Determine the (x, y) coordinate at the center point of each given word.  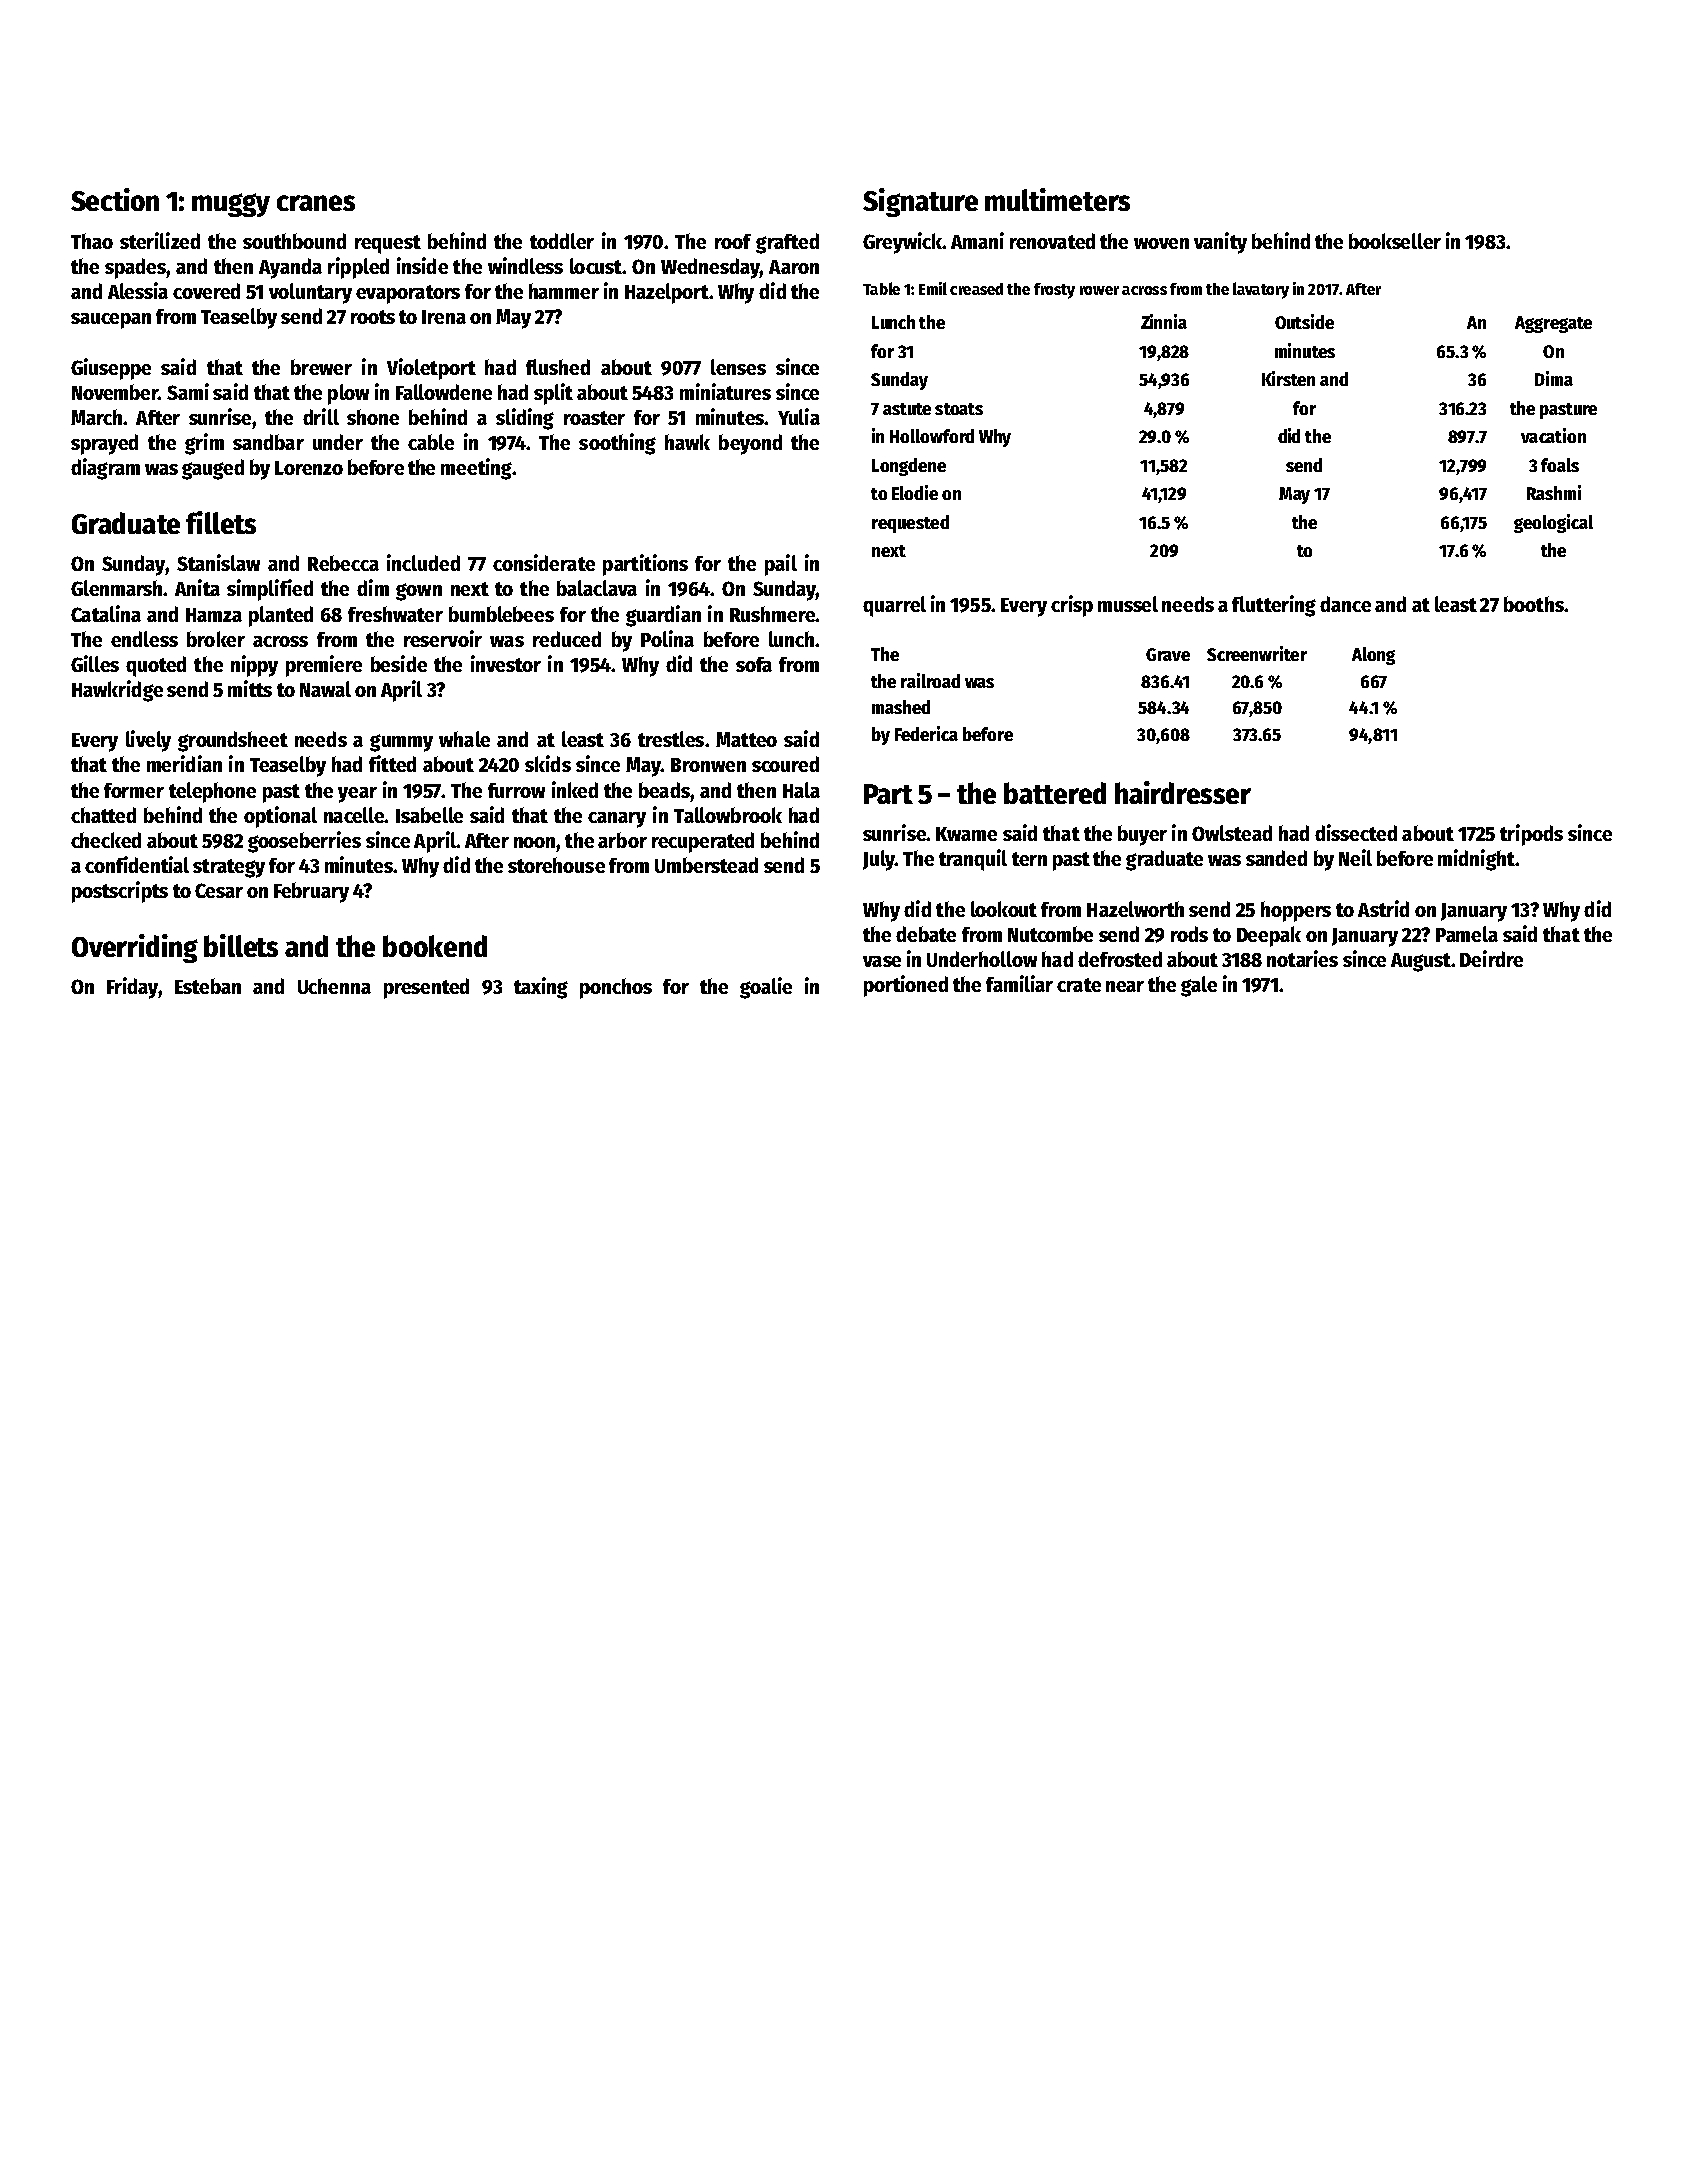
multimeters (1057, 199)
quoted (156, 666)
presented (426, 988)
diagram (105, 469)
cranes (316, 203)
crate (1079, 985)
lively (148, 741)
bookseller (1395, 241)
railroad (930, 680)
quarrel (894, 606)
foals (1560, 465)
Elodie (915, 492)
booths (1534, 604)
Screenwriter (1257, 653)
